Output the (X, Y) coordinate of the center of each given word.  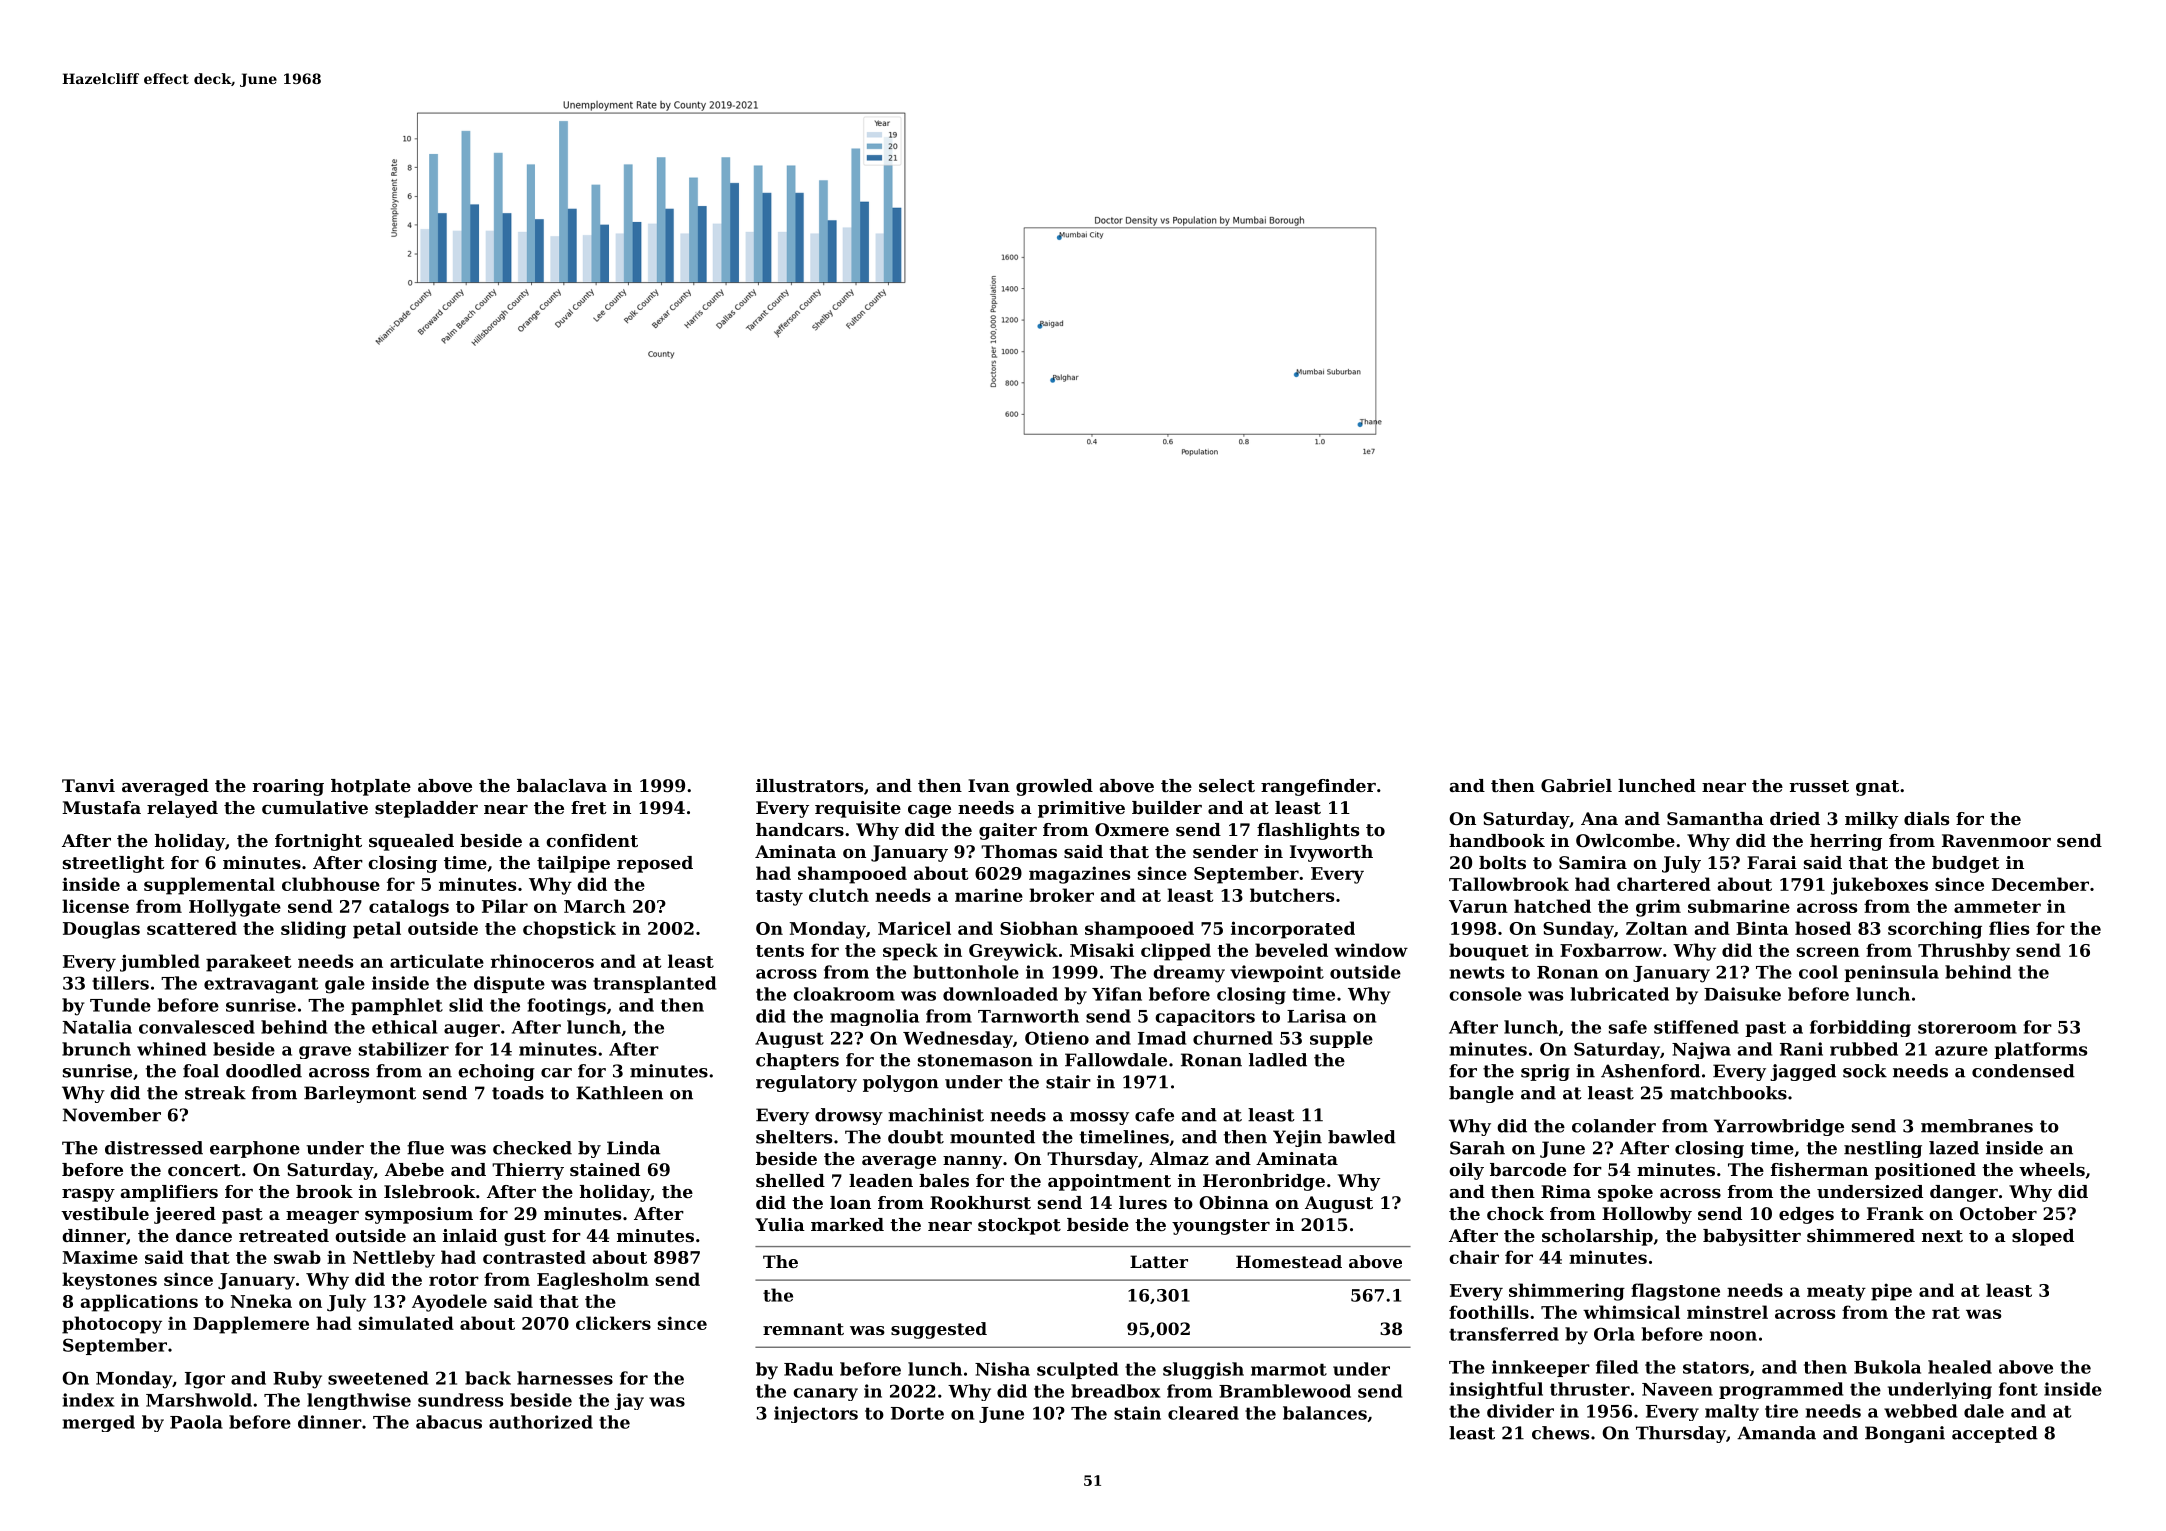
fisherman (1819, 1169)
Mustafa (101, 807)
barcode (1528, 1169)
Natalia (97, 1027)
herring (1846, 842)
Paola (196, 1422)
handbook (1497, 840)
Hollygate (235, 908)
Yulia (780, 1224)
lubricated (1619, 994)
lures (1143, 1202)
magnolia (874, 1017)
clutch (839, 895)
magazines (1079, 875)
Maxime (100, 1257)
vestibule (105, 1213)
